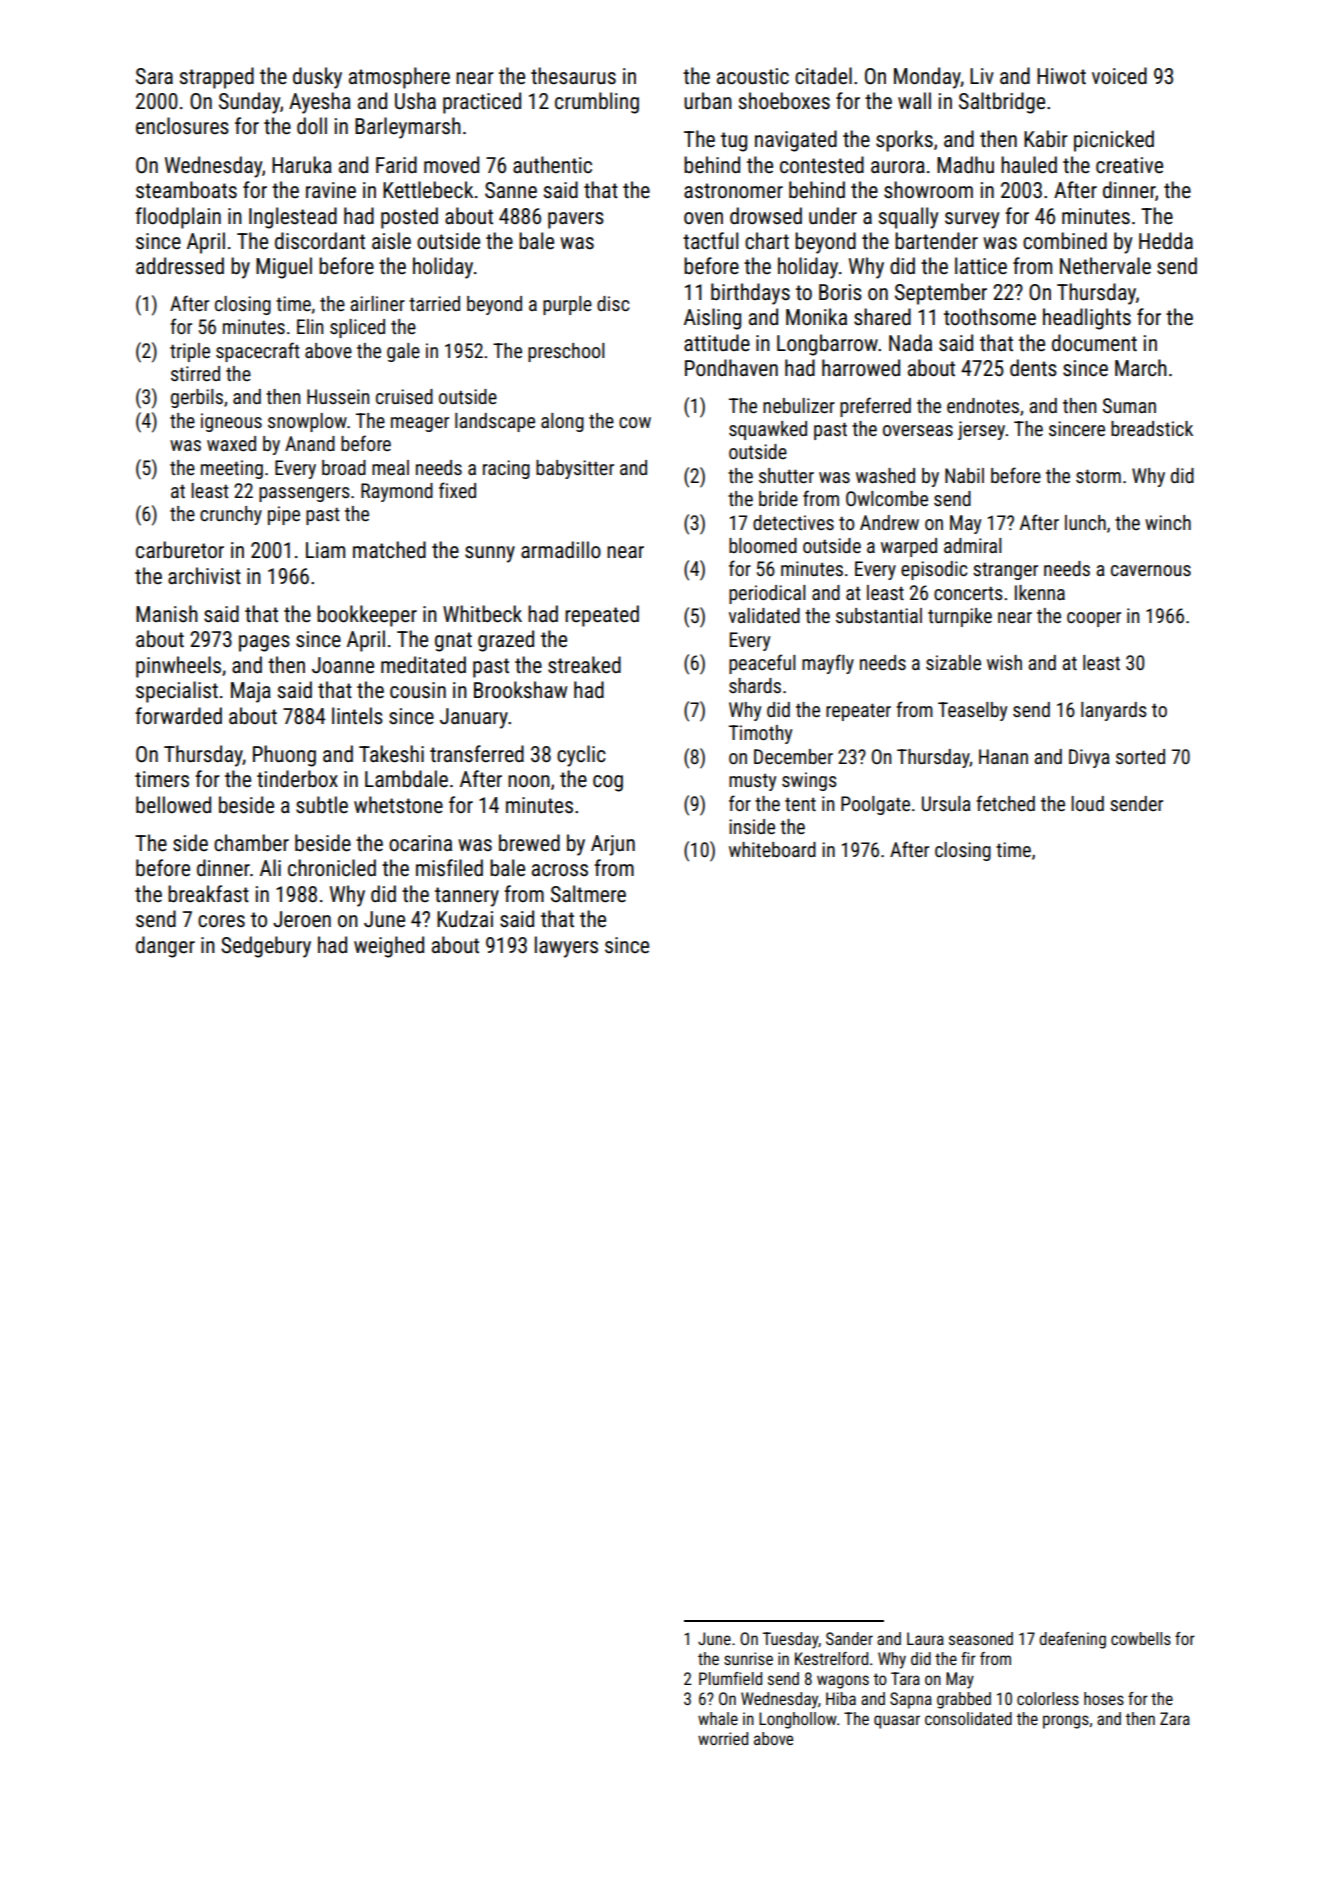 The height and width of the page is (1894, 1339). I want to click on chronicled, so click(332, 868).
